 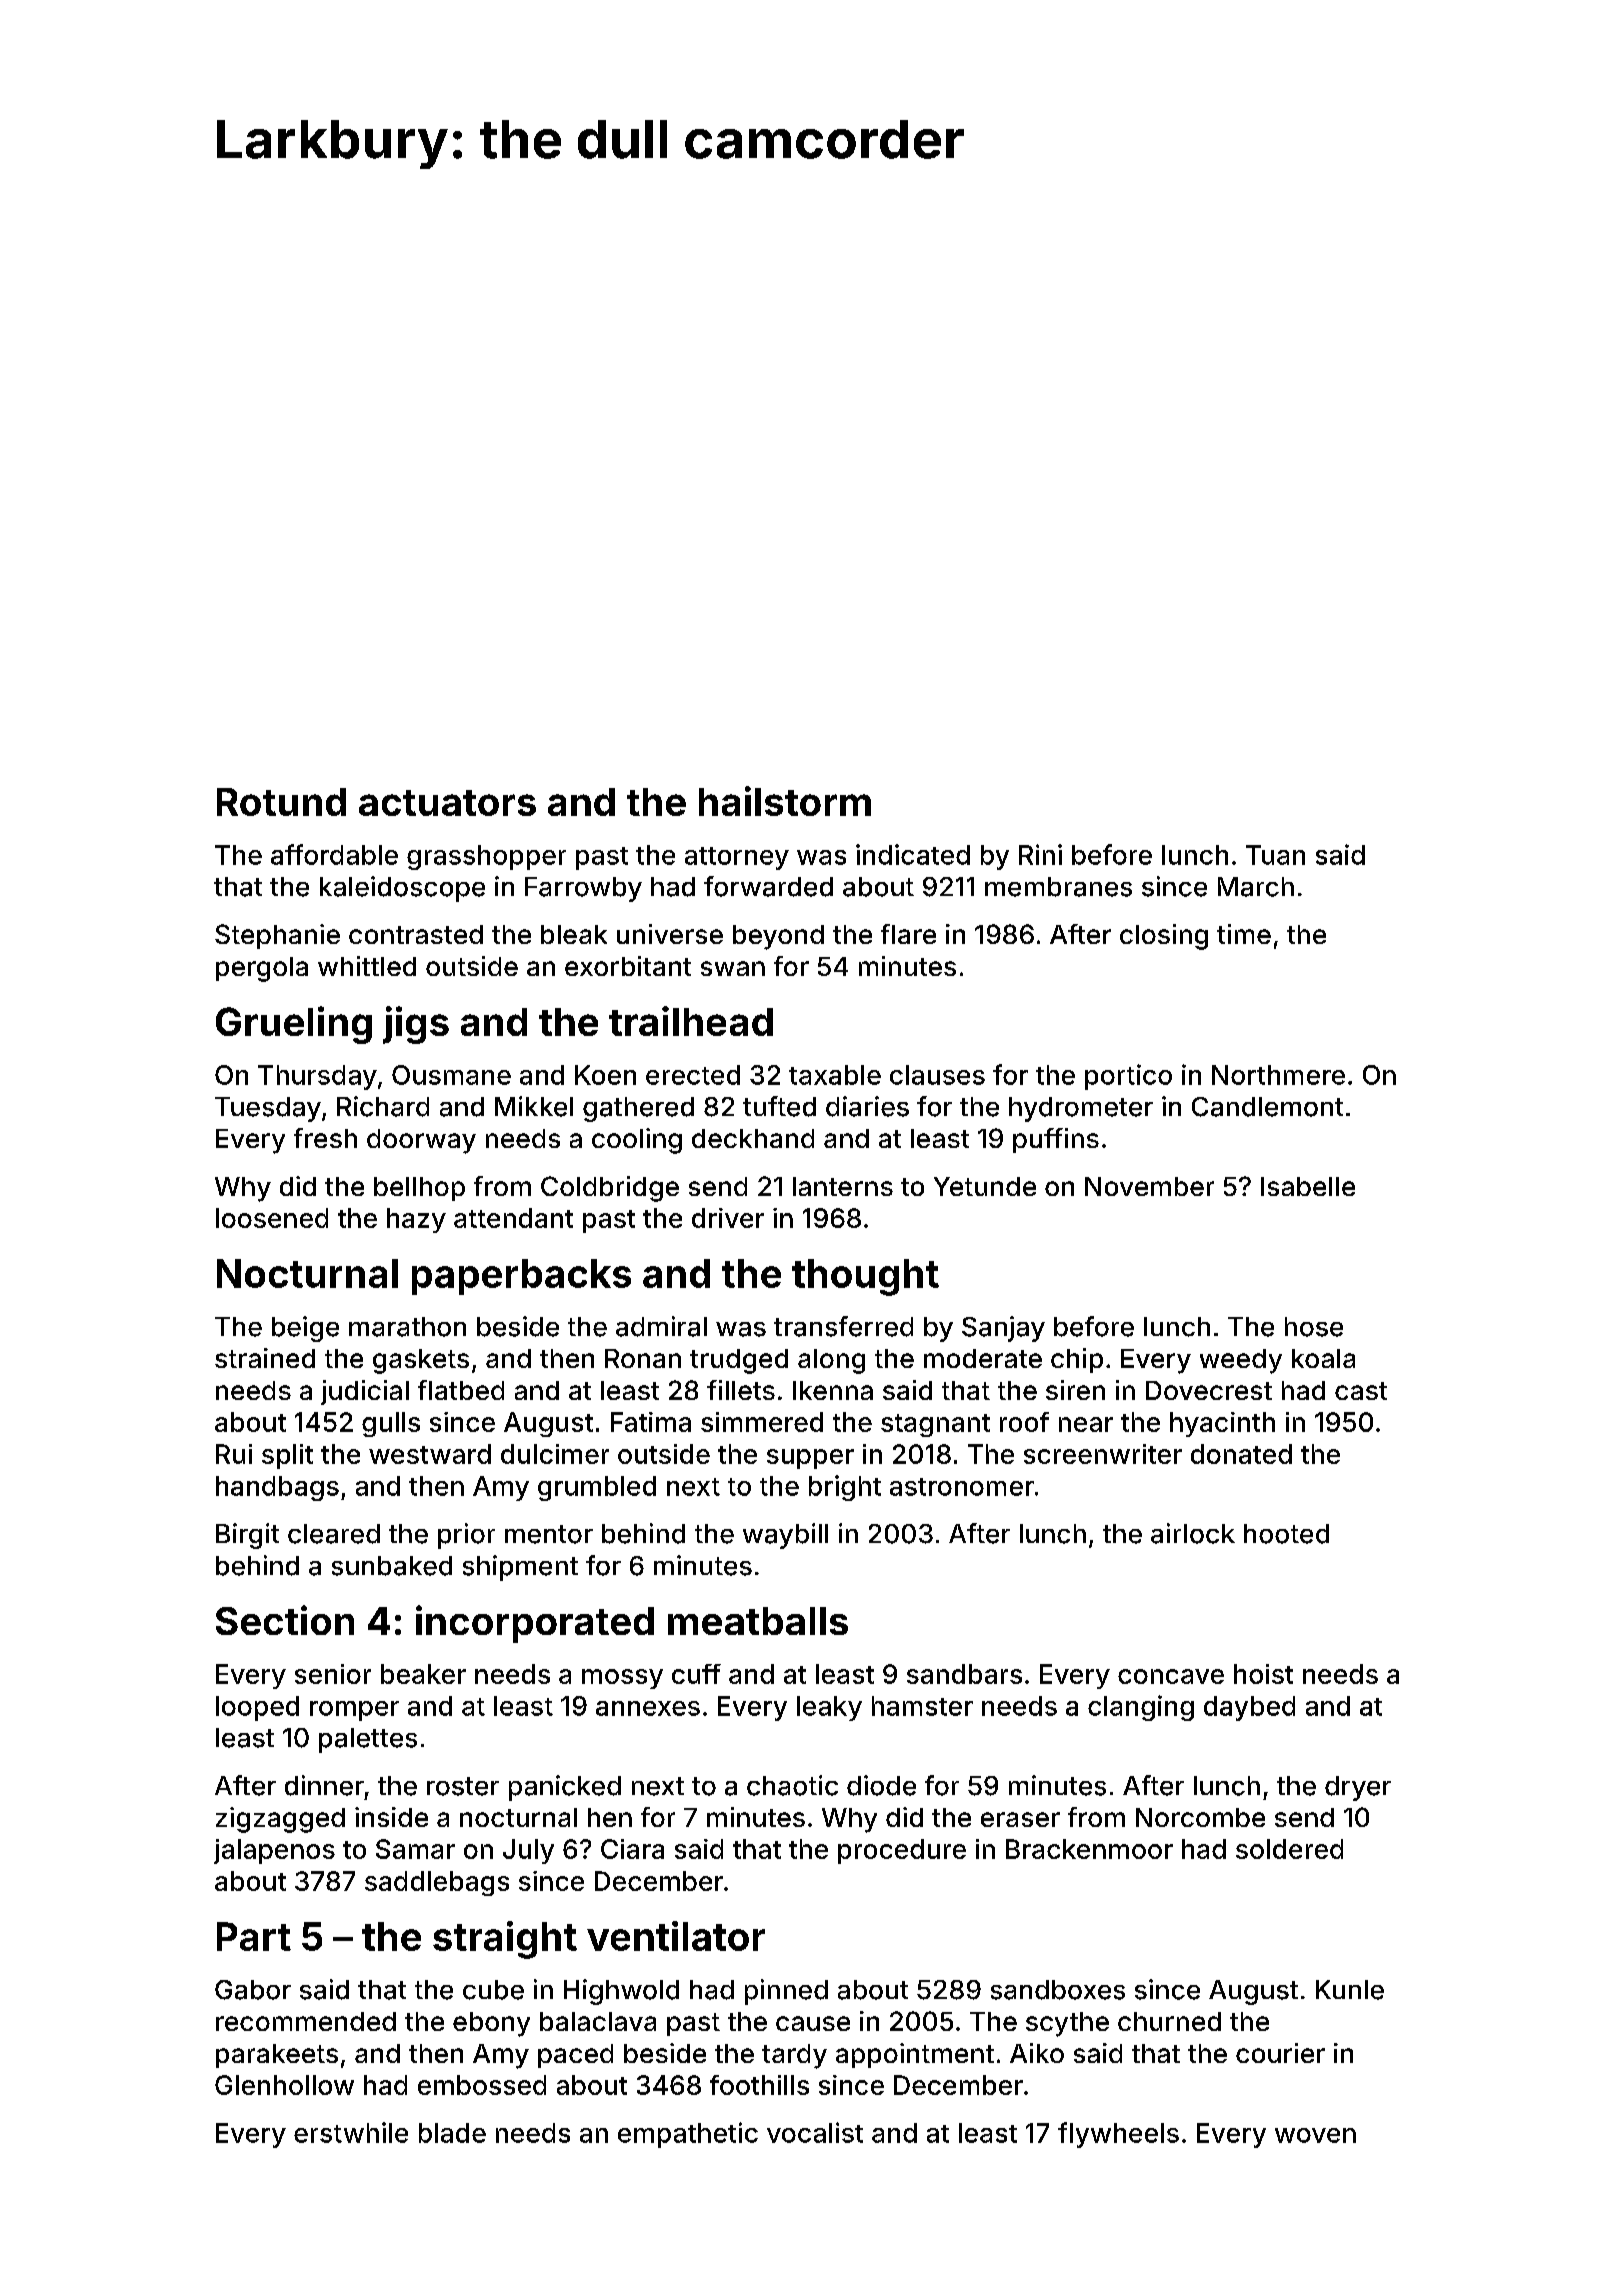 I want to click on dinner, so click(x=324, y=1785).
